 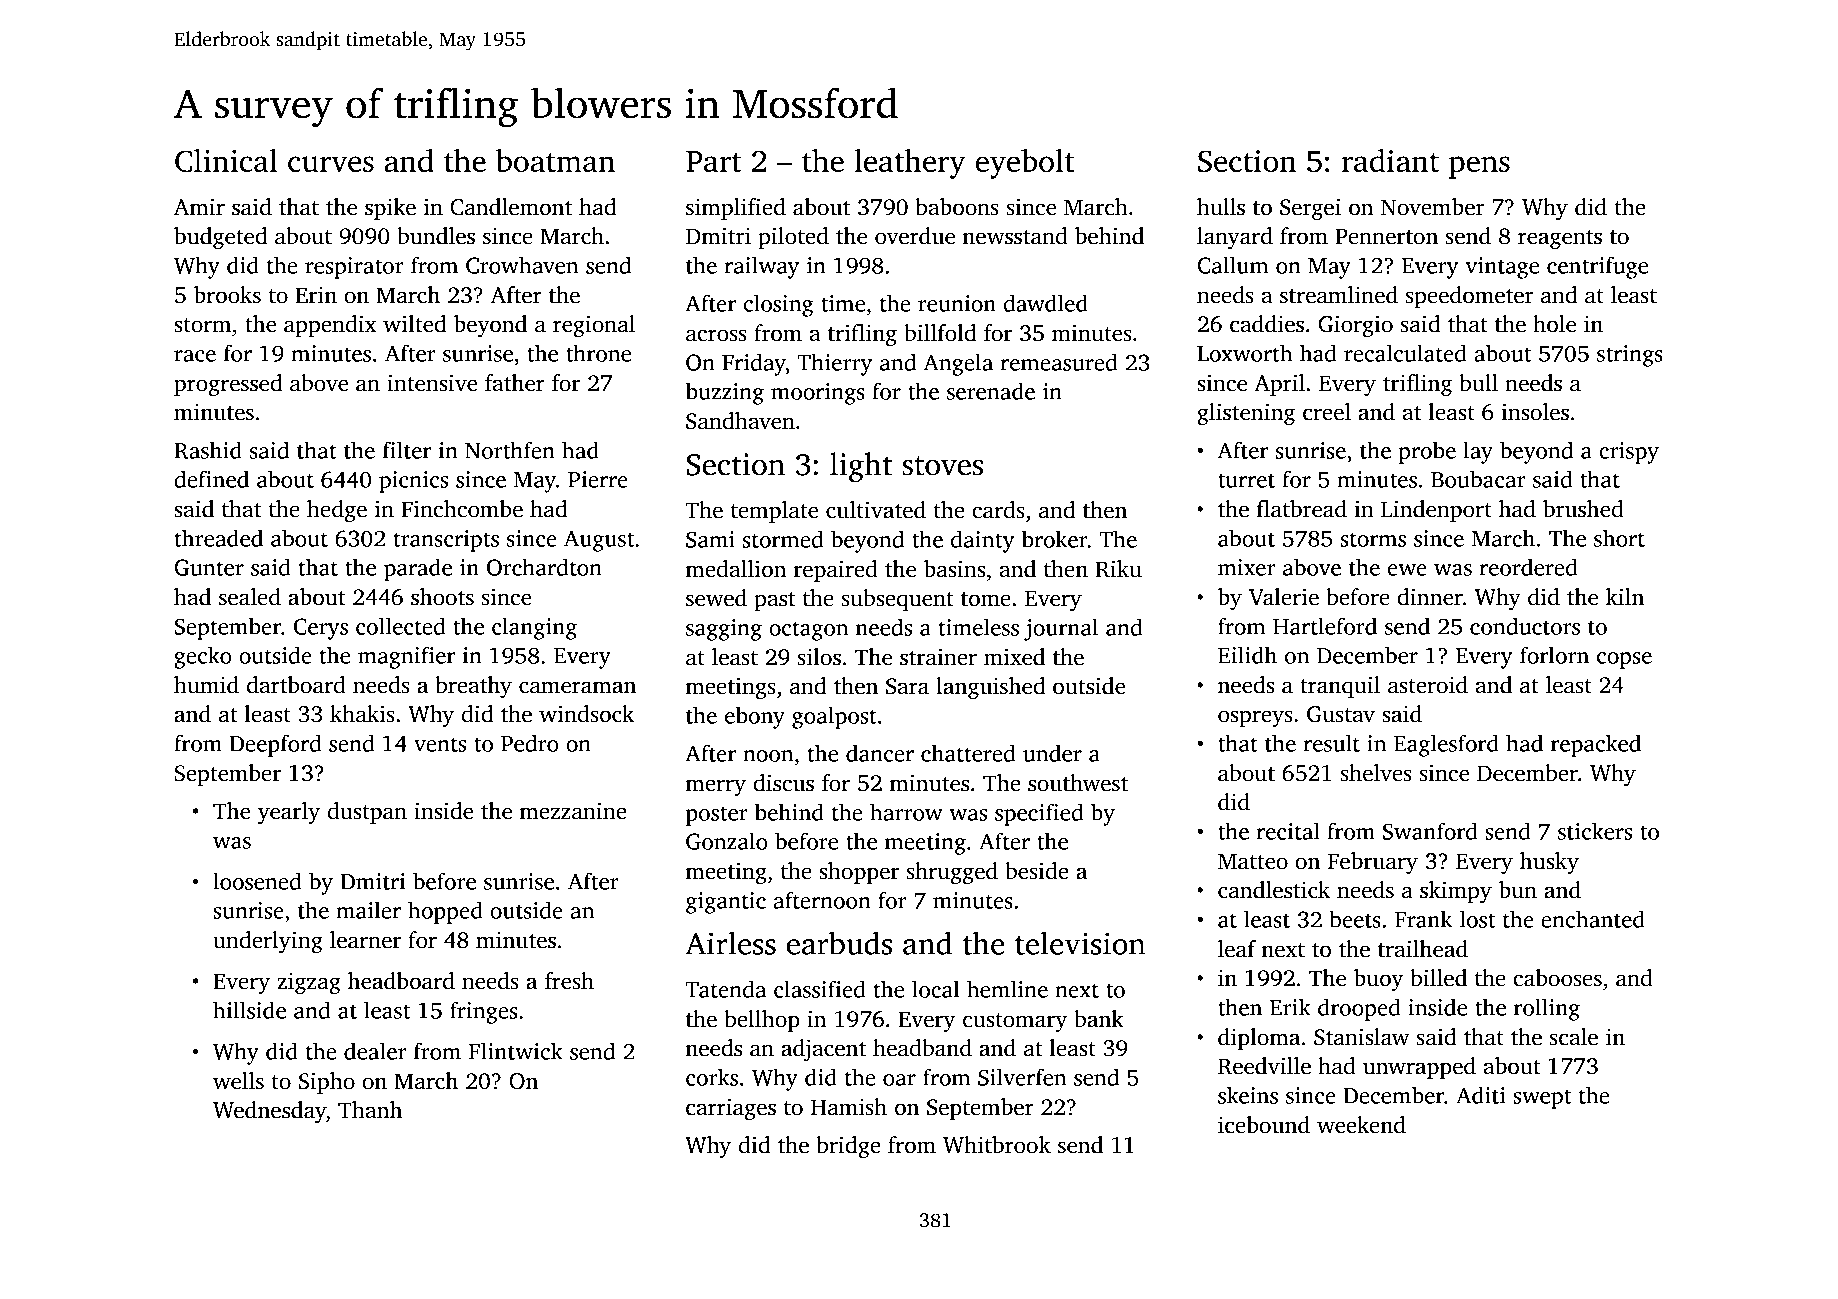 I want to click on weekend, so click(x=1361, y=1125).
